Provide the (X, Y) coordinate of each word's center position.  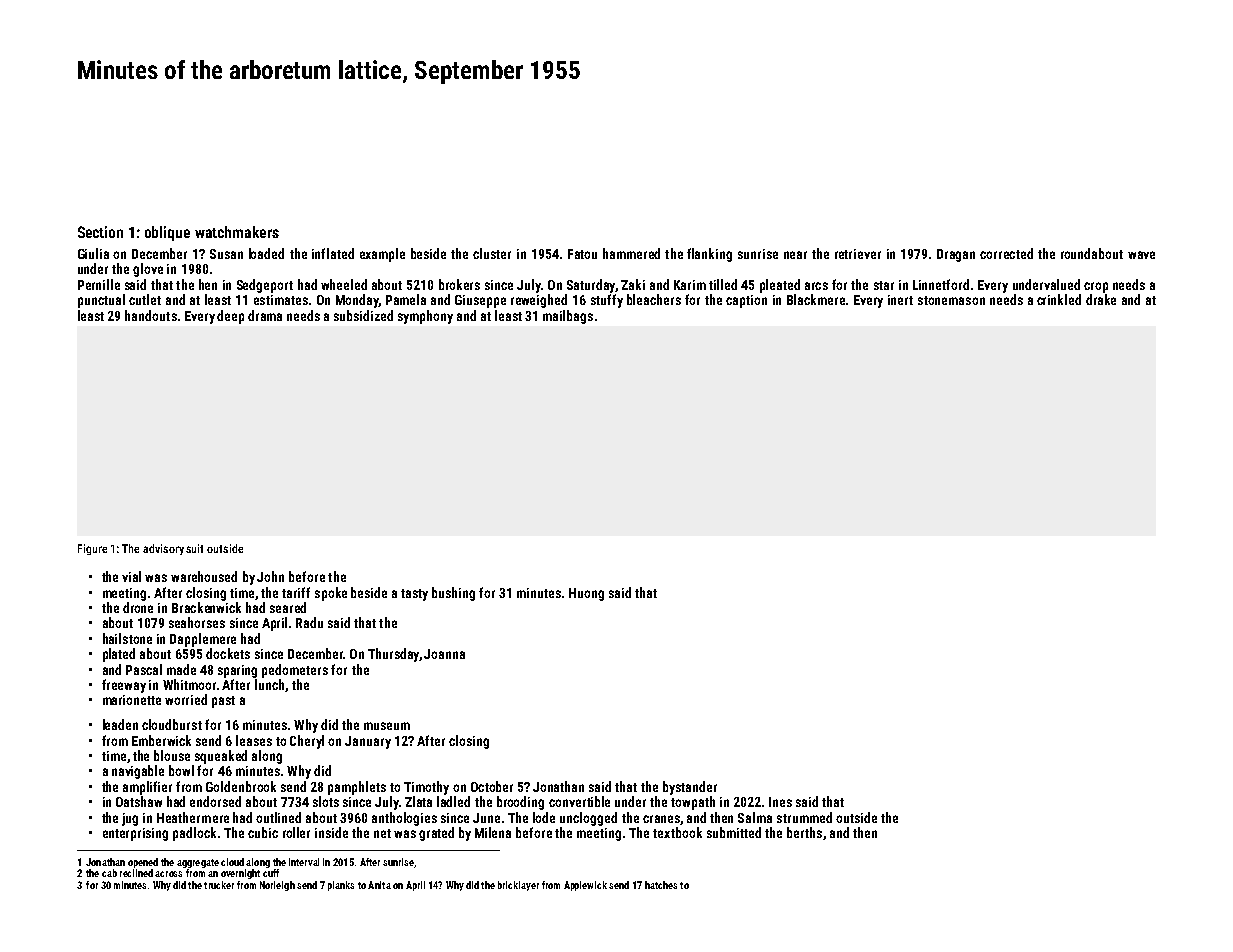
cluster (492, 253)
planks (341, 886)
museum (387, 726)
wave (1141, 255)
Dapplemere (203, 640)
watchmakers (237, 232)
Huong (586, 594)
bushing (453, 594)
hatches (661, 885)
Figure (92, 549)
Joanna (444, 654)
